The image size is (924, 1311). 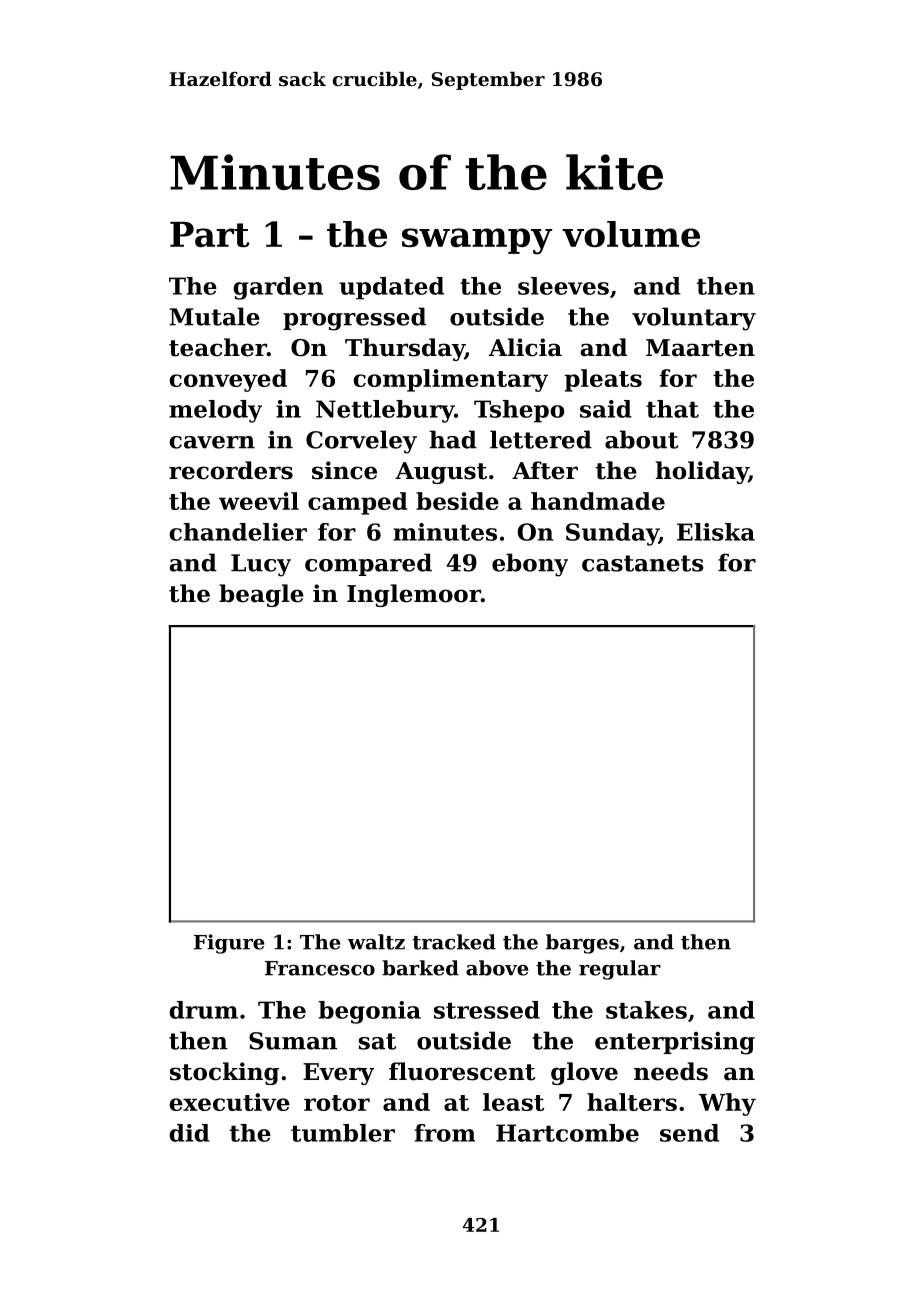 What do you see at coordinates (209, 234) in the screenshot?
I see `Part` at bounding box center [209, 234].
